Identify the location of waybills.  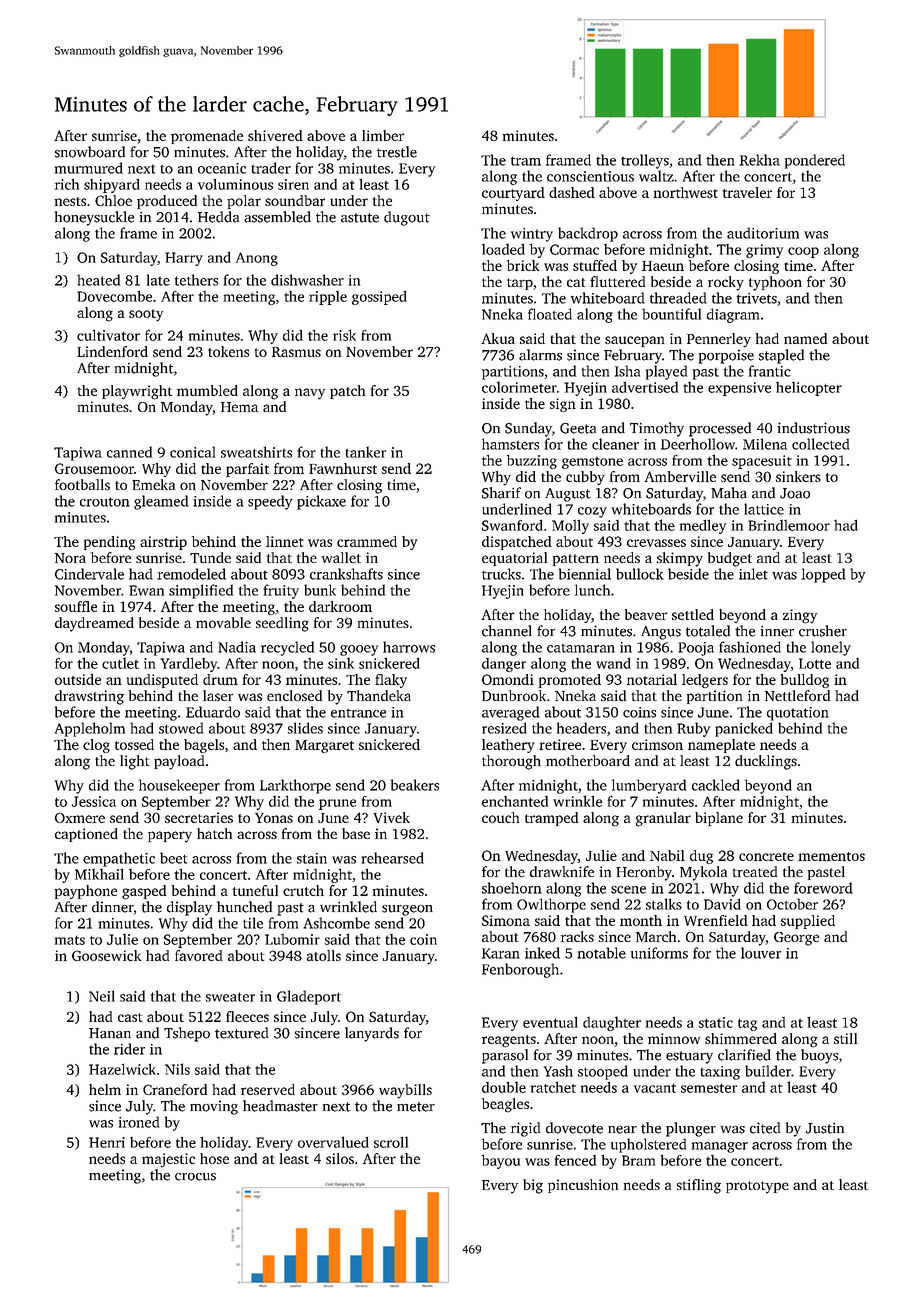
(405, 1091).
